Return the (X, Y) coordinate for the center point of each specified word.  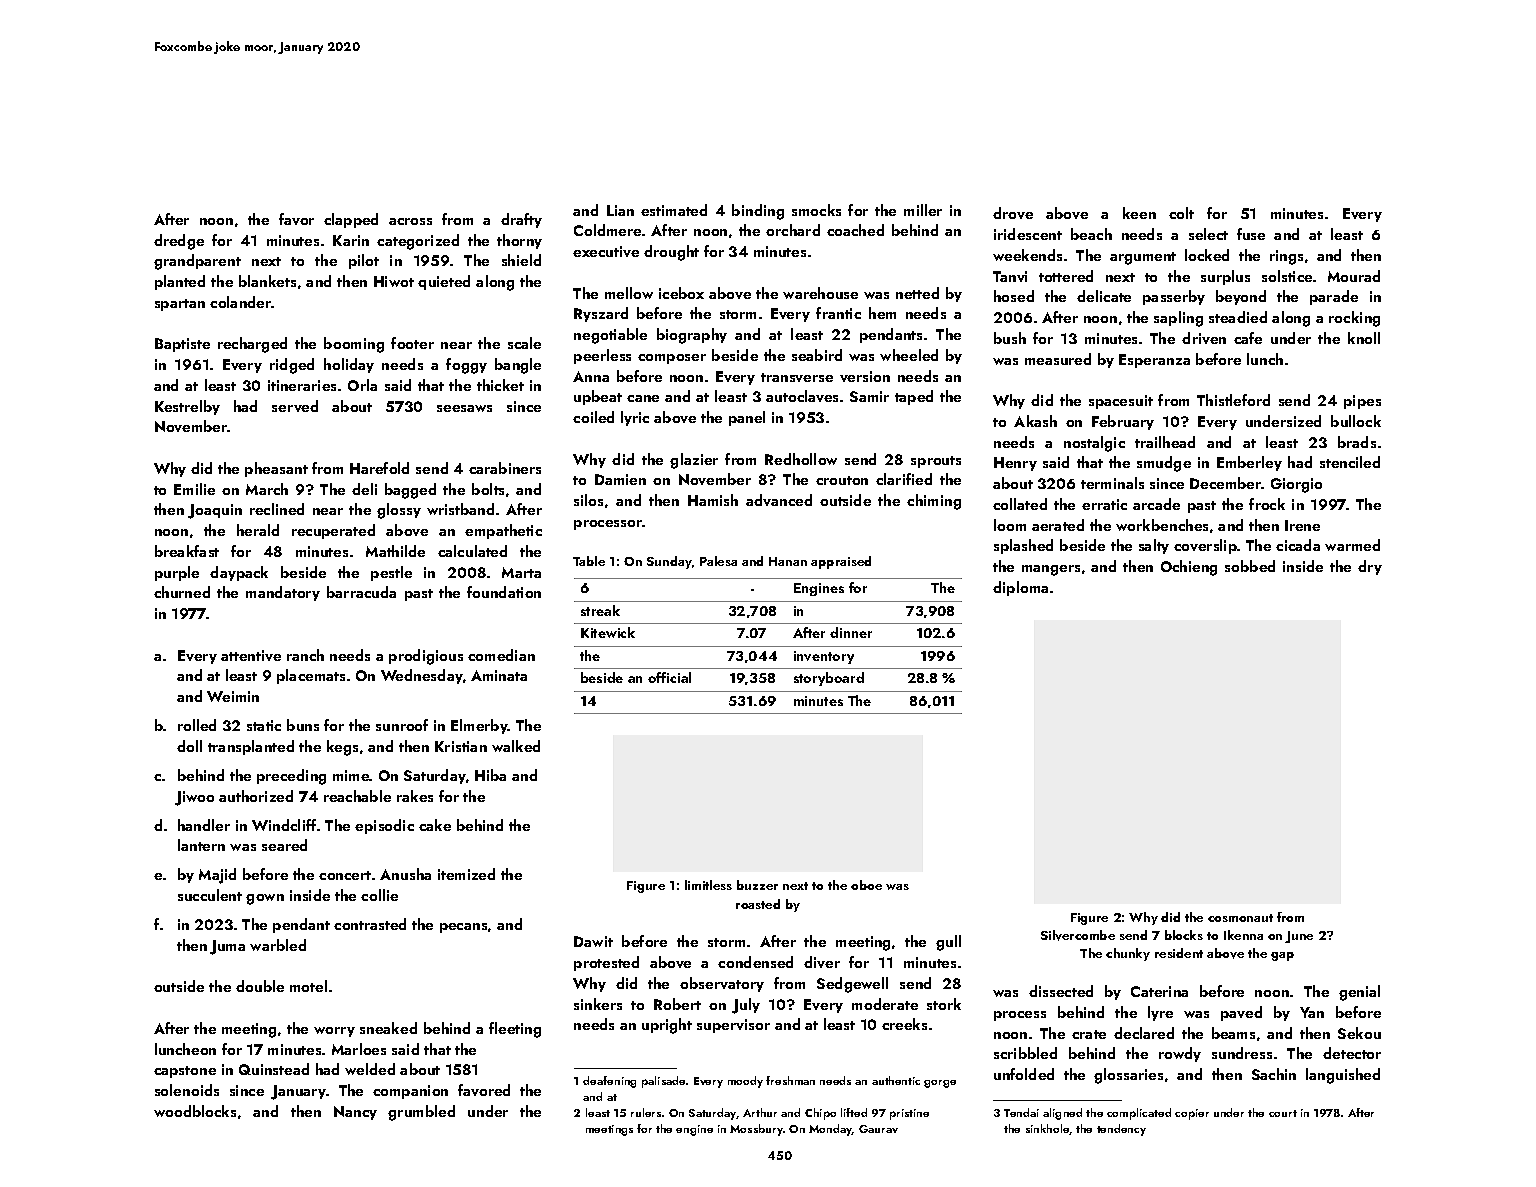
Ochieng (1189, 568)
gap (1282, 956)
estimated (674, 210)
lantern (201, 845)
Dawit (593, 941)
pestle (391, 573)
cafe (1248, 338)
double (260, 986)
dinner (851, 632)
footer (412, 343)
